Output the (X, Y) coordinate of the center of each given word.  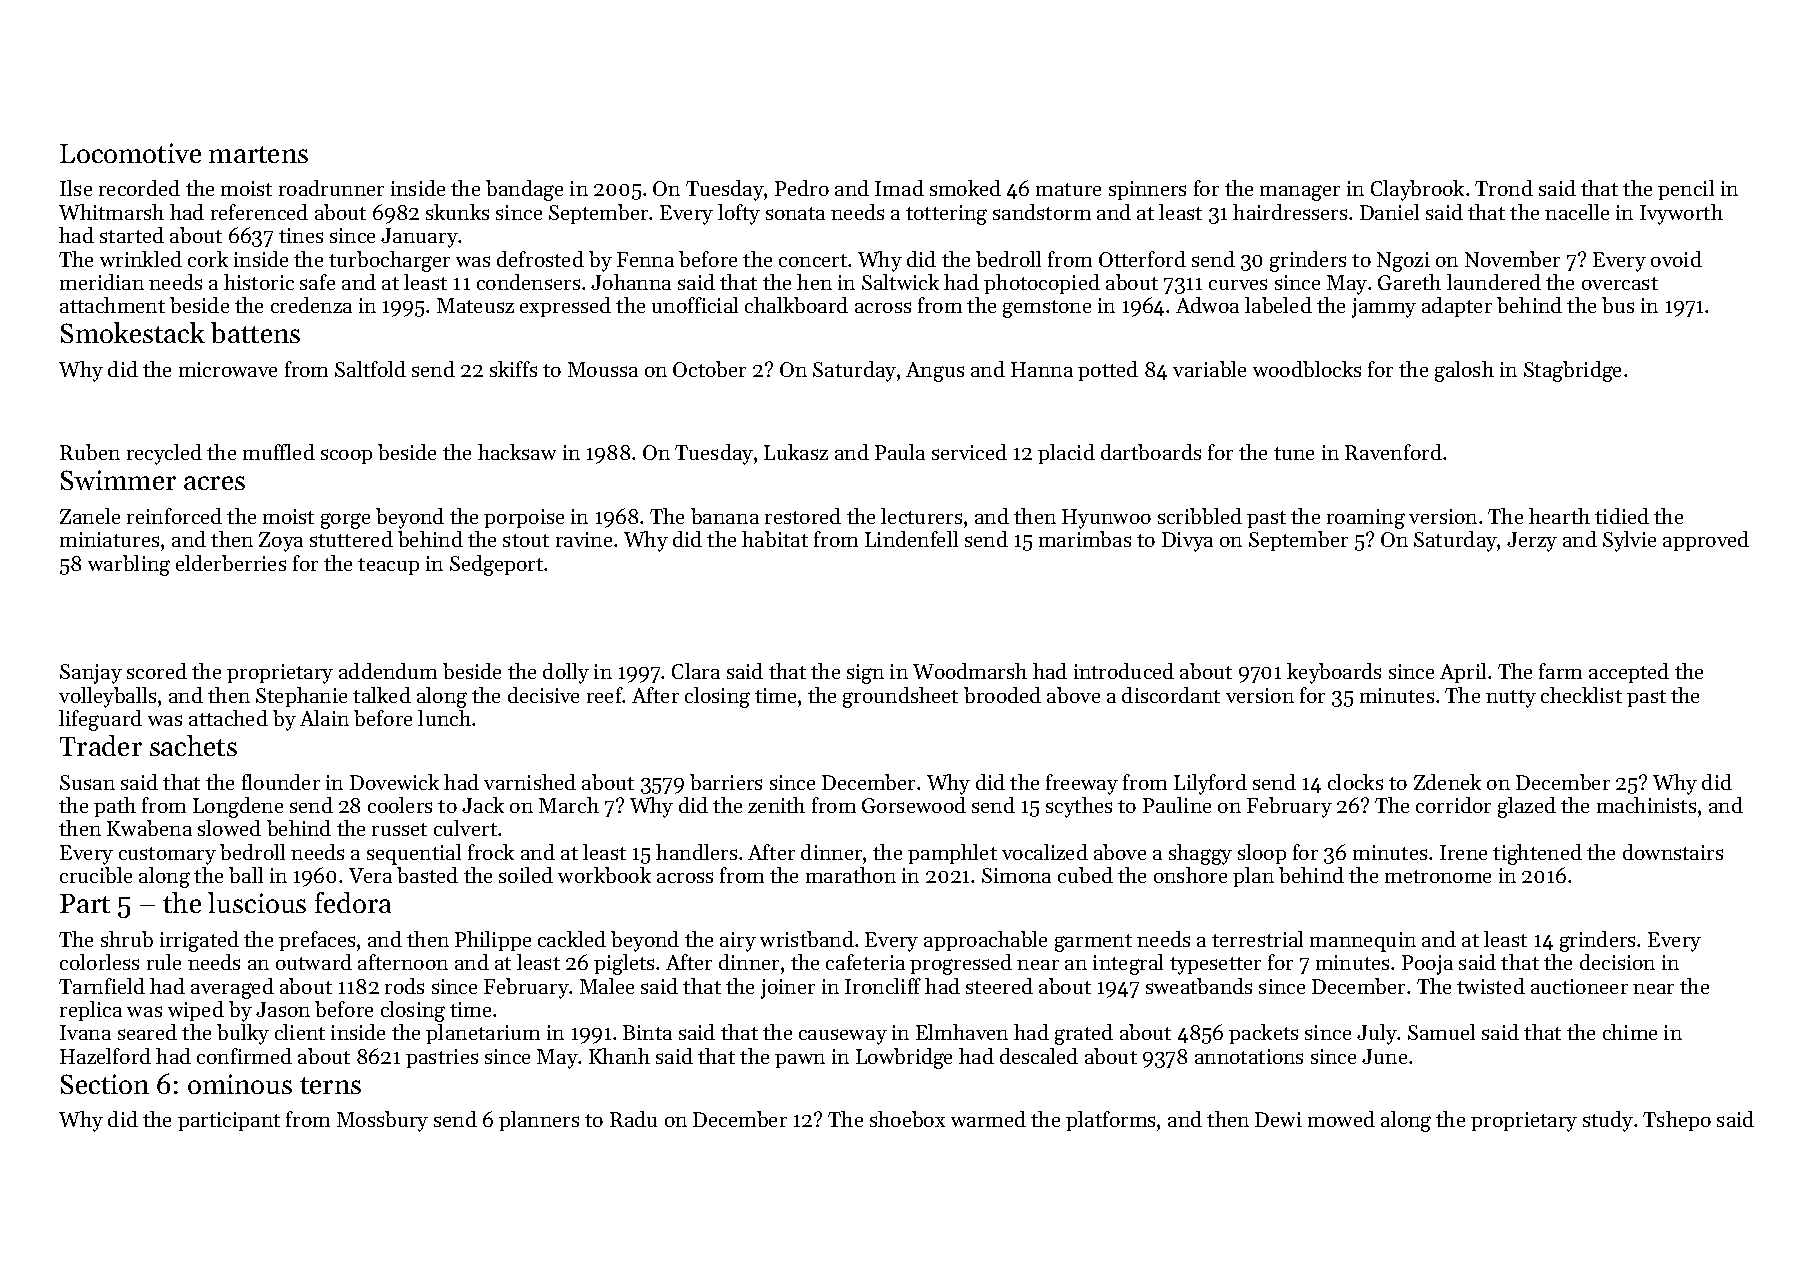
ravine (584, 539)
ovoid (1676, 259)
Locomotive (130, 153)
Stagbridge (1572, 371)
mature (1068, 189)
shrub (127, 939)
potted (1108, 371)
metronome (1438, 876)
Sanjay (91, 674)
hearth (1559, 516)
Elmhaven (962, 1032)
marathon (851, 875)
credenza (311, 305)
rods (404, 986)
